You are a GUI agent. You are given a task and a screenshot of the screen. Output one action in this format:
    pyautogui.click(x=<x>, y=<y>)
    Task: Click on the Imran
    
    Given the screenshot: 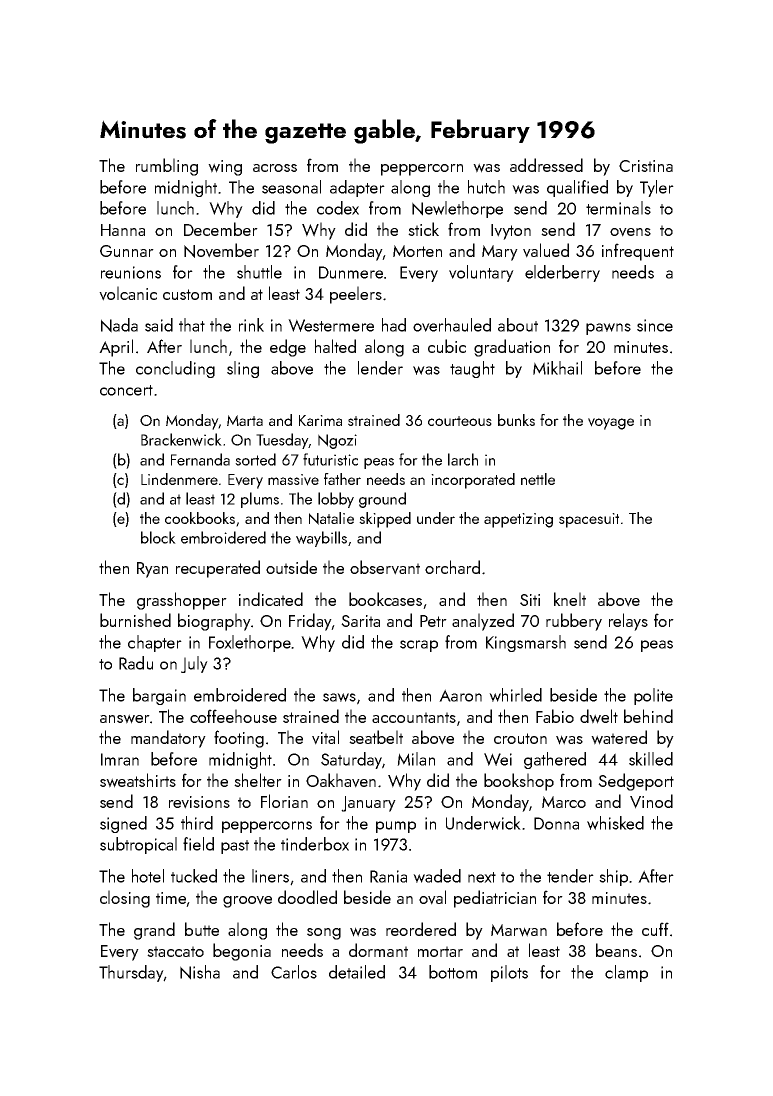 What is the action you would take?
    pyautogui.click(x=120, y=759)
